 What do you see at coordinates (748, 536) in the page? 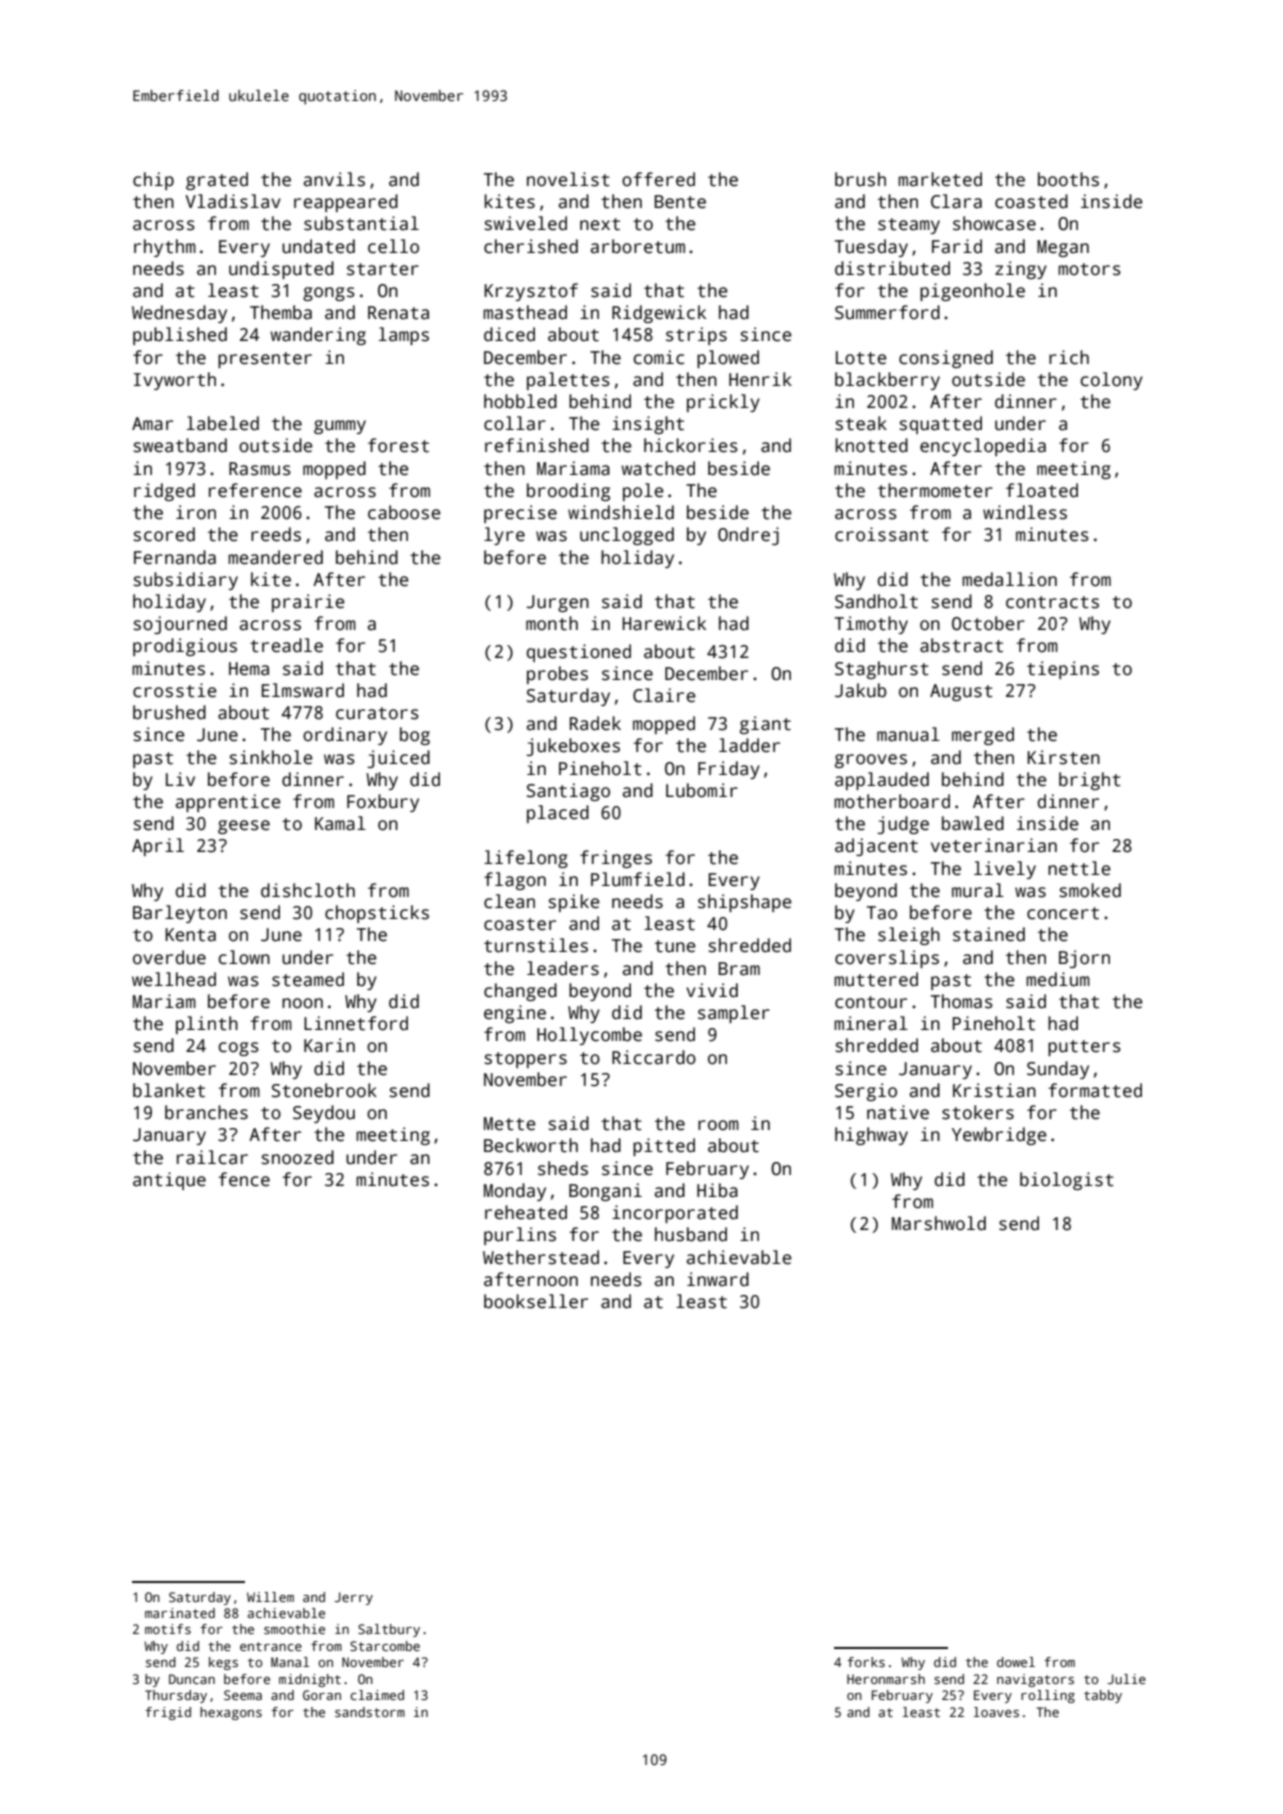
I see `Ondrej` at bounding box center [748, 536].
